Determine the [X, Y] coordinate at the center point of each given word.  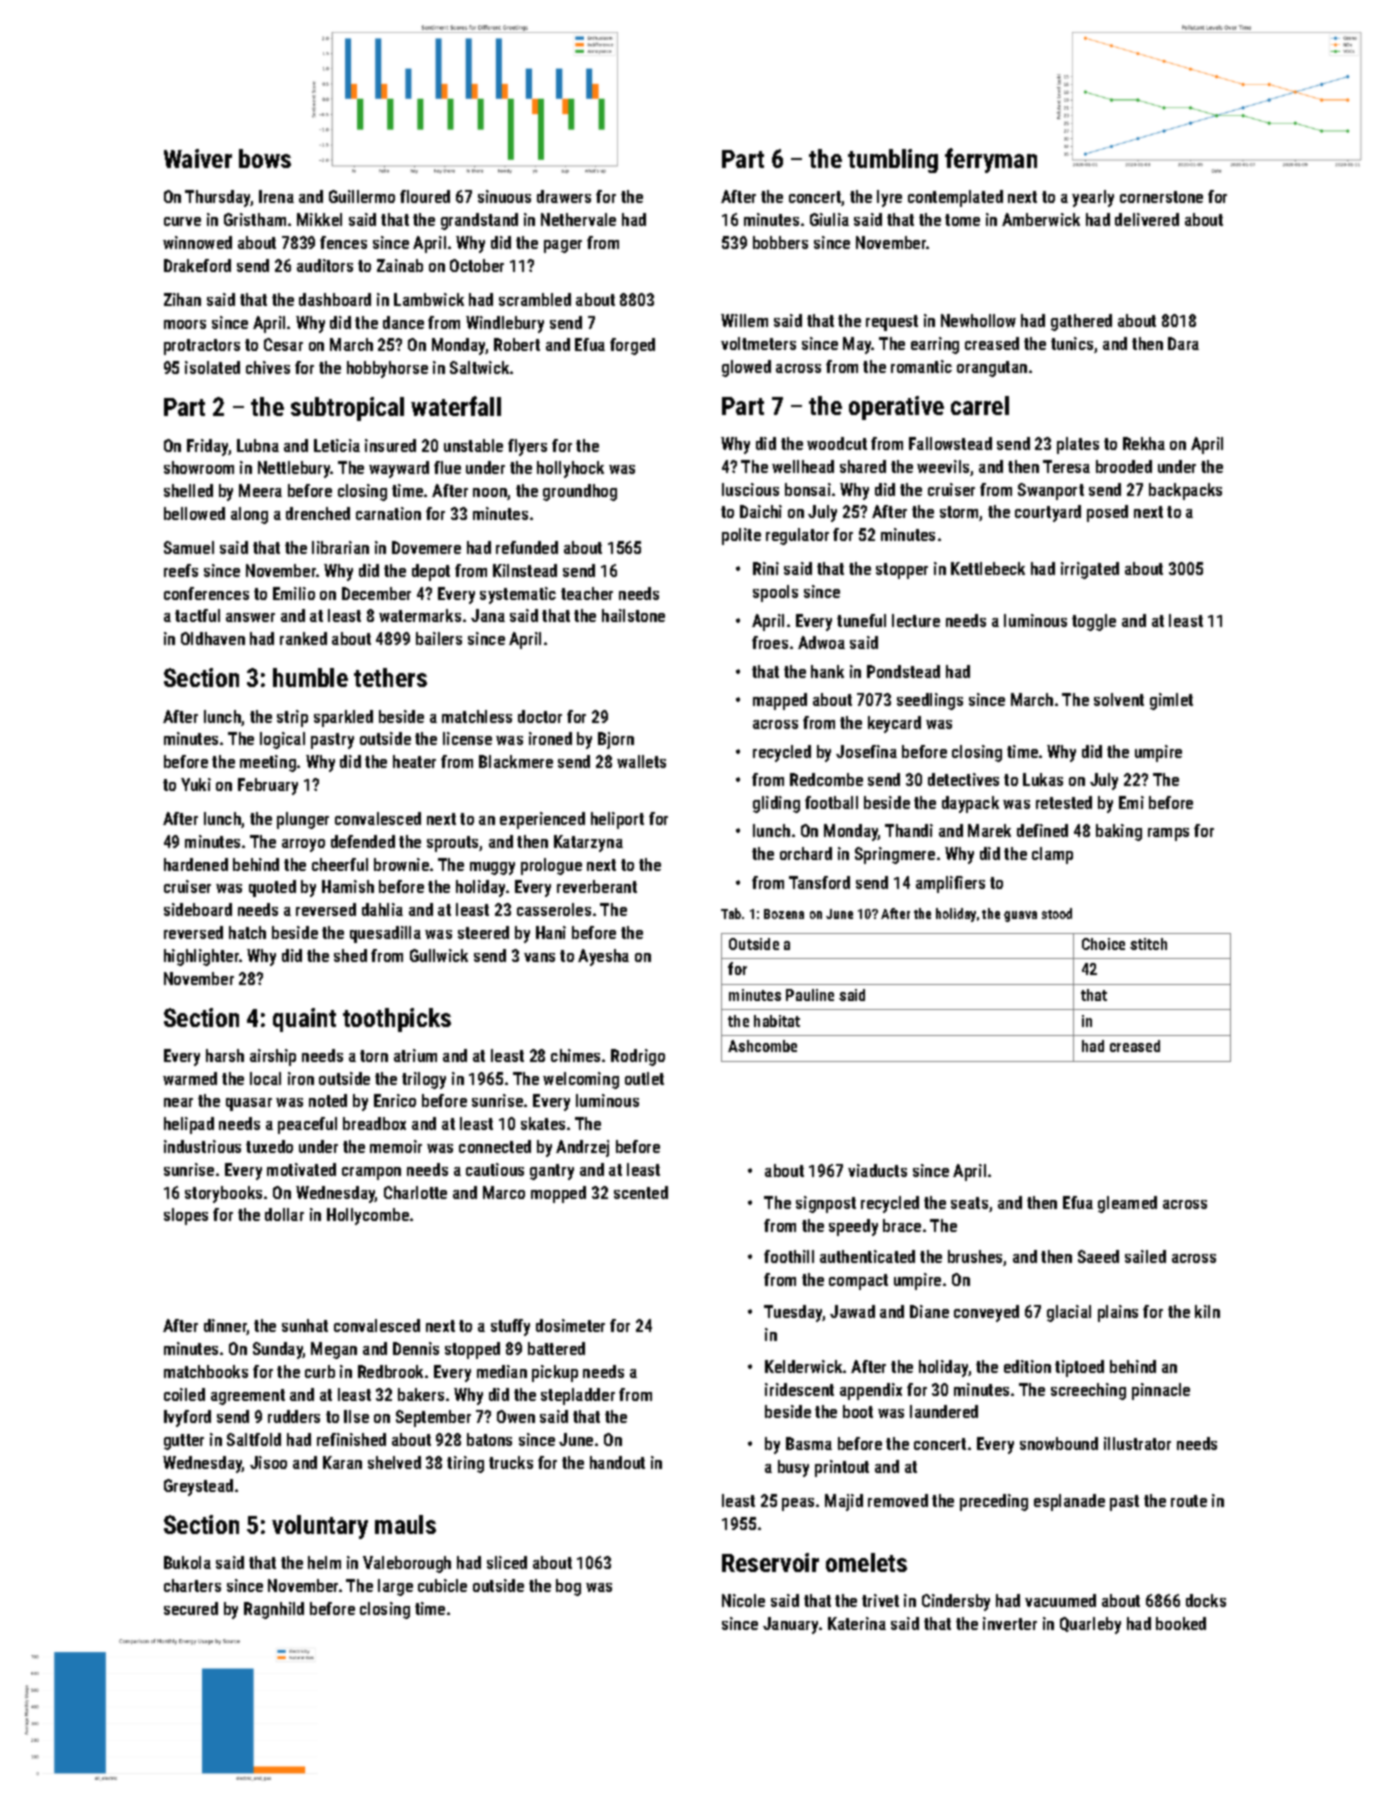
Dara [1183, 343]
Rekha [1144, 443]
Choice [1103, 944]
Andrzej [582, 1148]
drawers [564, 196]
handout [617, 1462]
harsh [225, 1055]
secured [191, 1608]
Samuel [189, 547]
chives [268, 367]
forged [632, 346]
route [1189, 1501]
